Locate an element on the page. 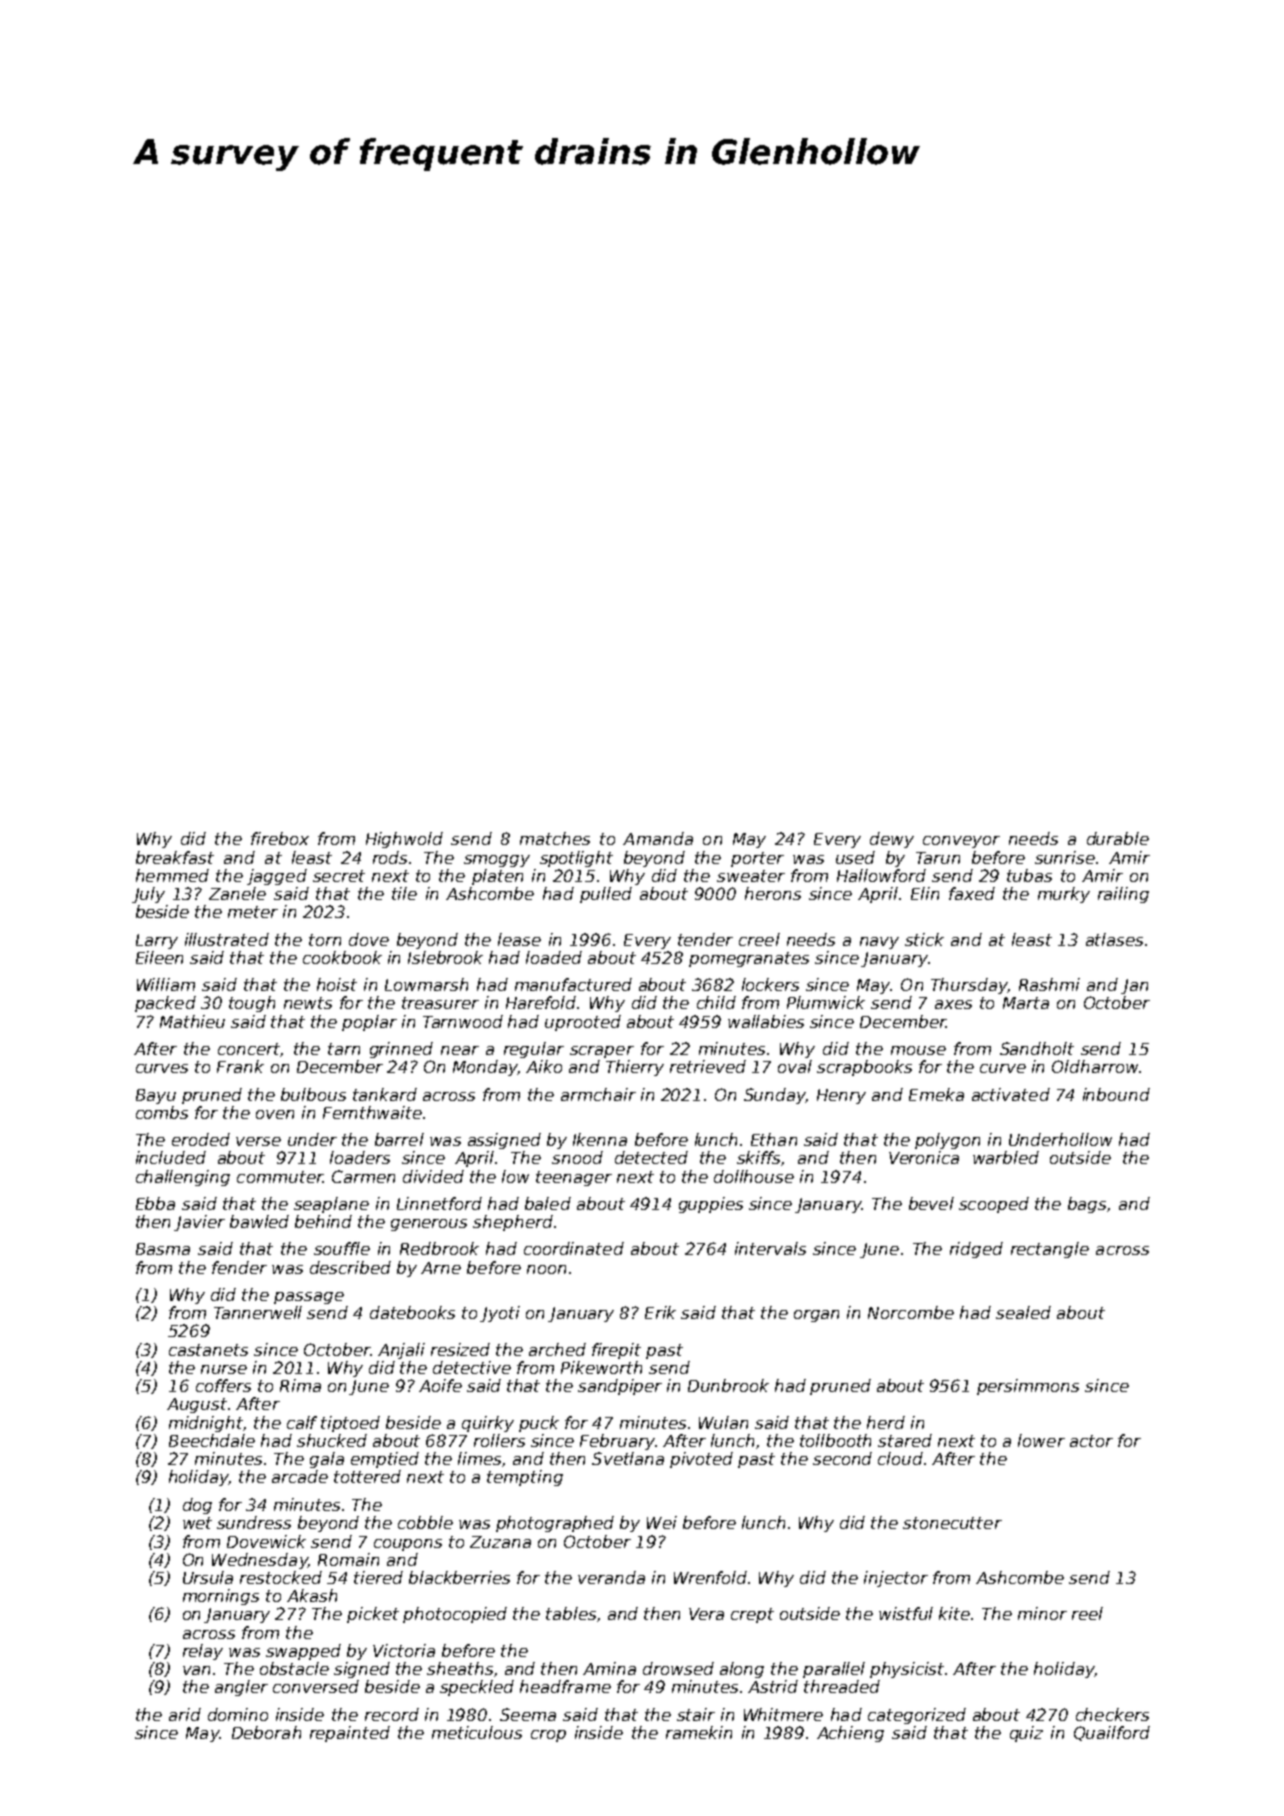  repainted is located at coordinates (350, 1734).
